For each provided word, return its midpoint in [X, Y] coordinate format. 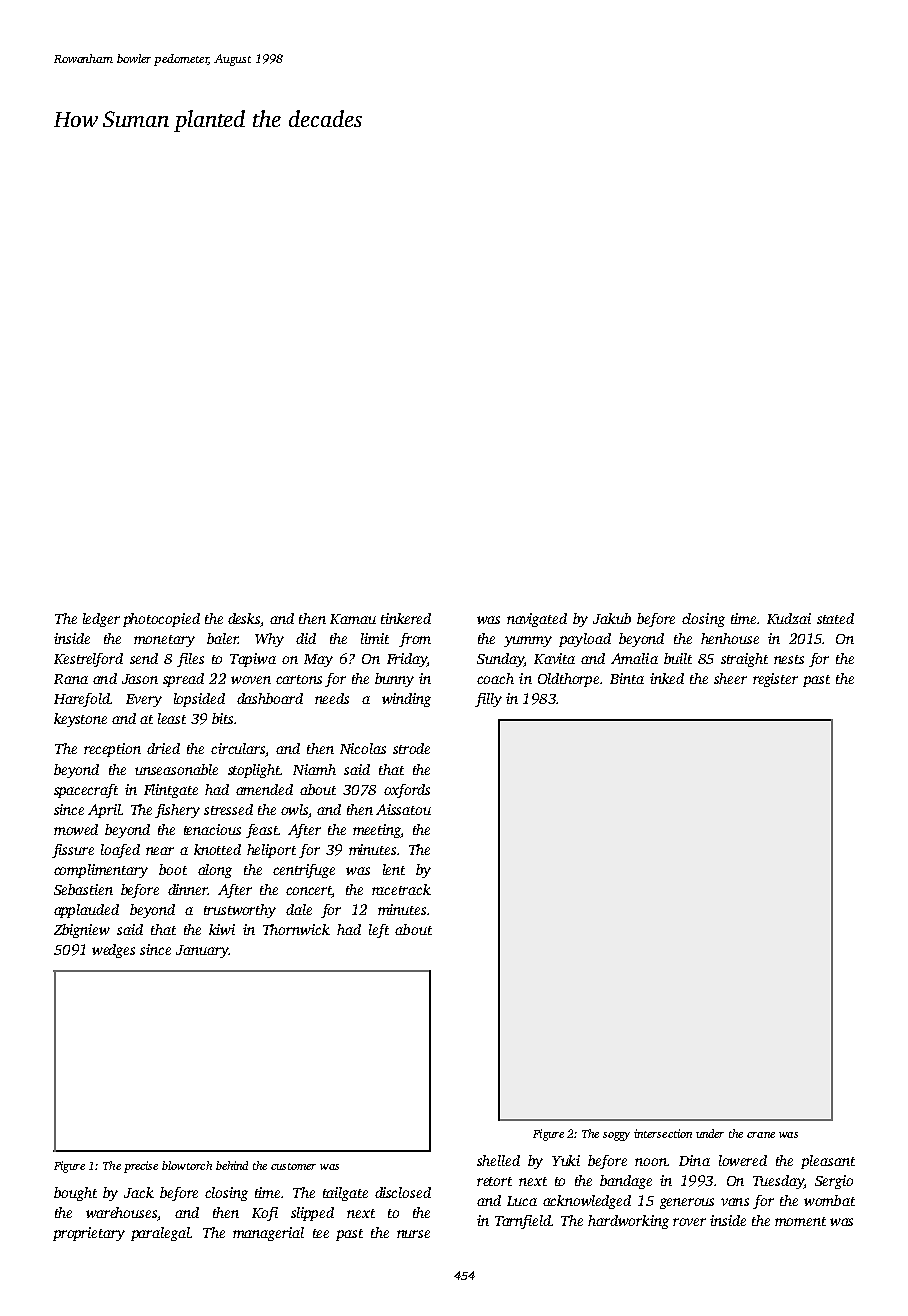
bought [75, 1194]
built [678, 658]
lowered [743, 1160]
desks [244, 618]
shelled [498, 1160]
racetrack [401, 889]
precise [141, 1167]
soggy [616, 1136]
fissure [73, 851]
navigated [537, 620]
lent [394, 869]
